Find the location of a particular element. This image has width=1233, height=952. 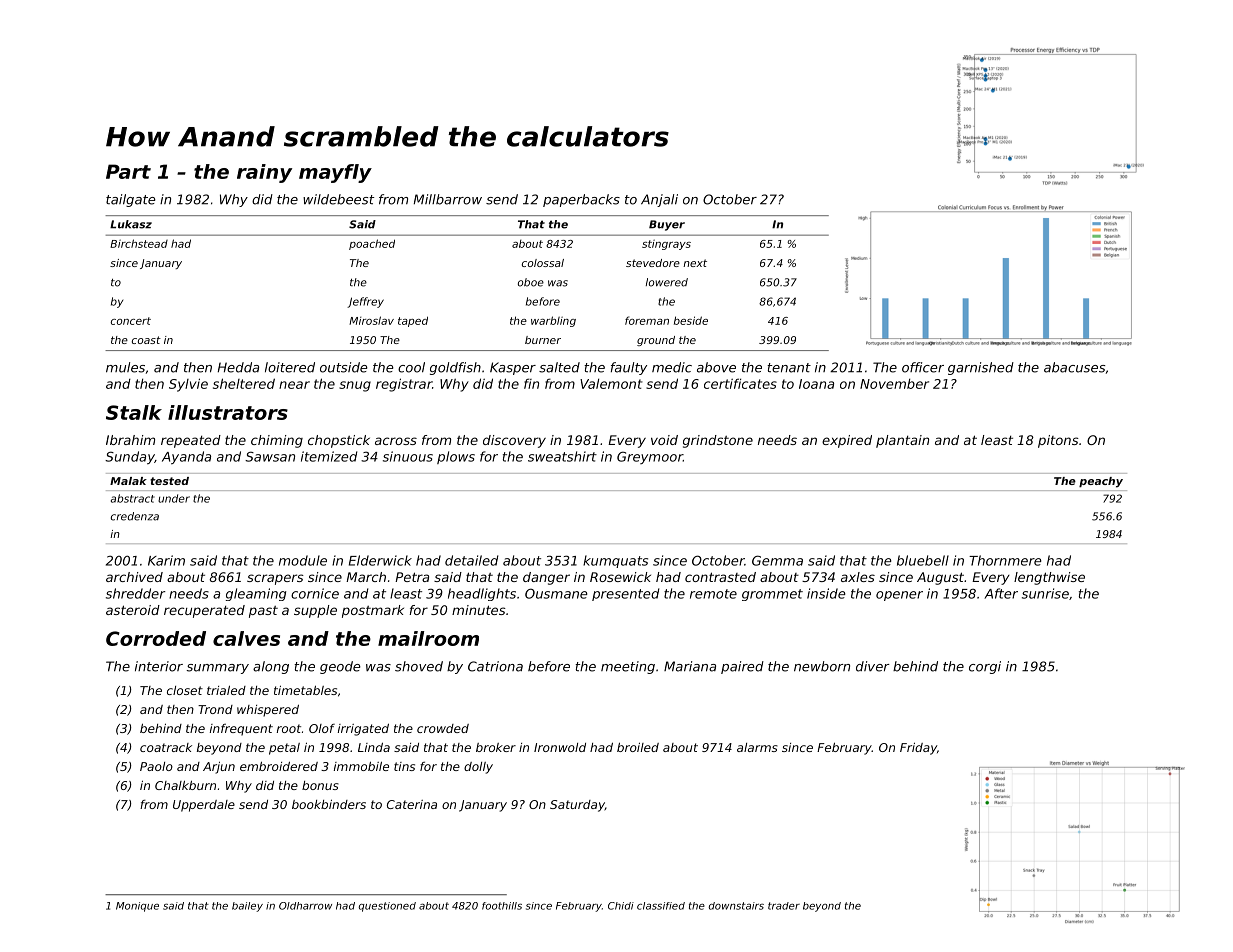

presented is located at coordinates (625, 594).
